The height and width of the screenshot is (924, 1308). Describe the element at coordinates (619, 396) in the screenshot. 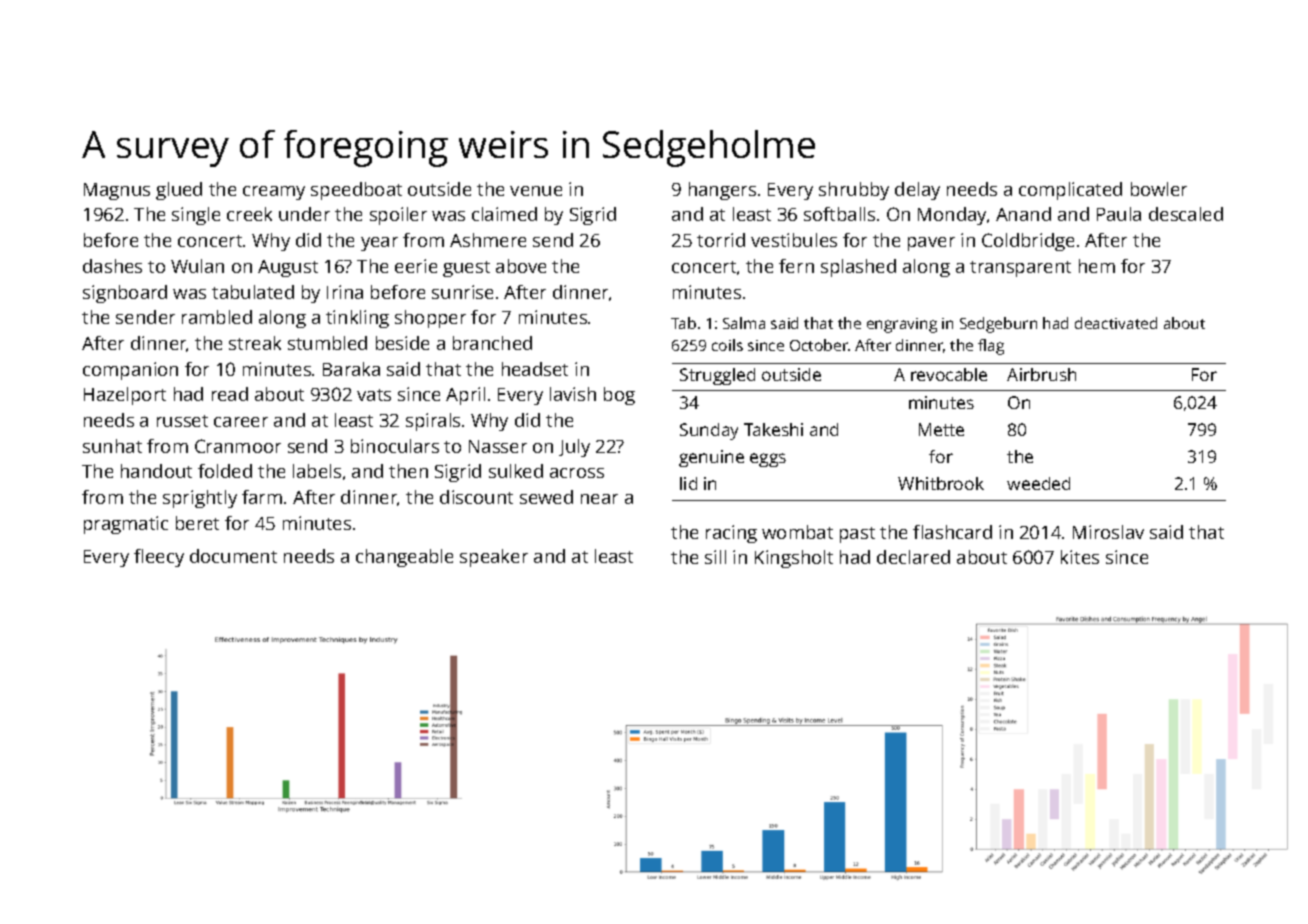

I see `bog` at that location.
